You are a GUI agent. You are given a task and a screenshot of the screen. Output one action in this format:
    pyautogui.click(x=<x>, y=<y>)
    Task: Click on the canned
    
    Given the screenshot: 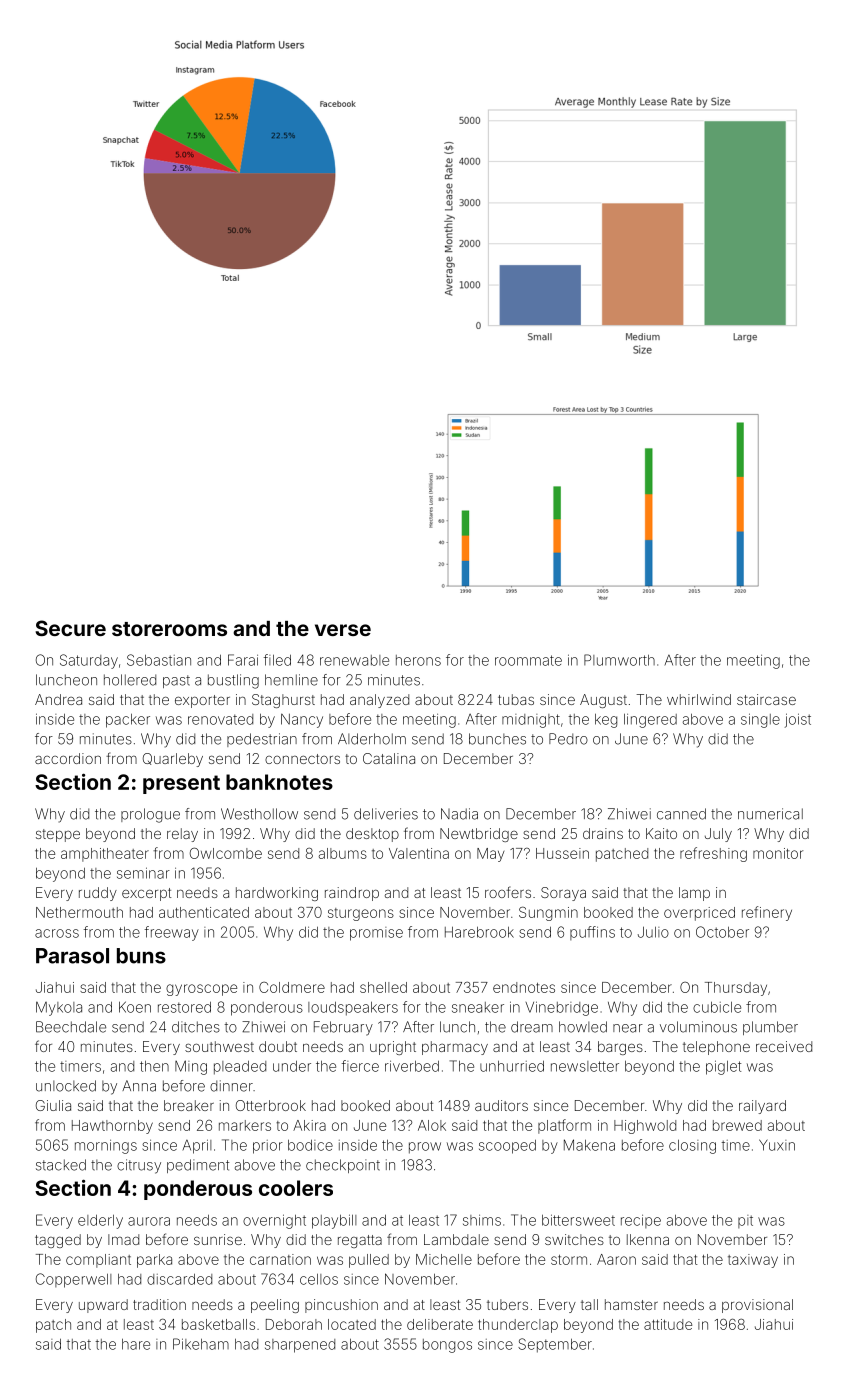 What is the action you would take?
    pyautogui.click(x=681, y=814)
